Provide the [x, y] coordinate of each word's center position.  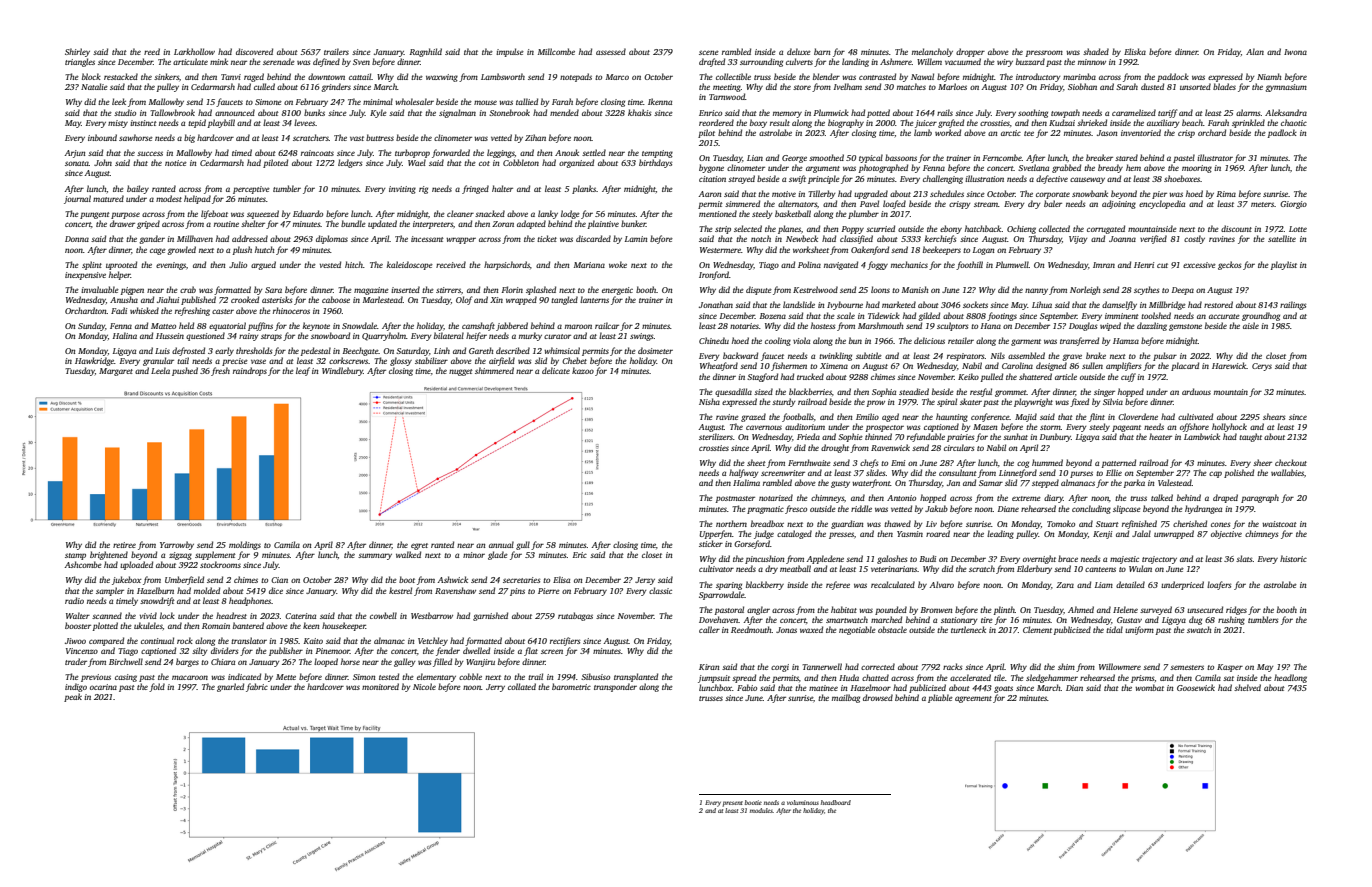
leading [1000, 534]
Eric [580, 555]
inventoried [1141, 132]
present [732, 804]
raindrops [250, 371]
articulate [190, 61]
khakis [639, 112]
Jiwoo [75, 641]
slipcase [1127, 509]
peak [73, 697]
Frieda [808, 436]
